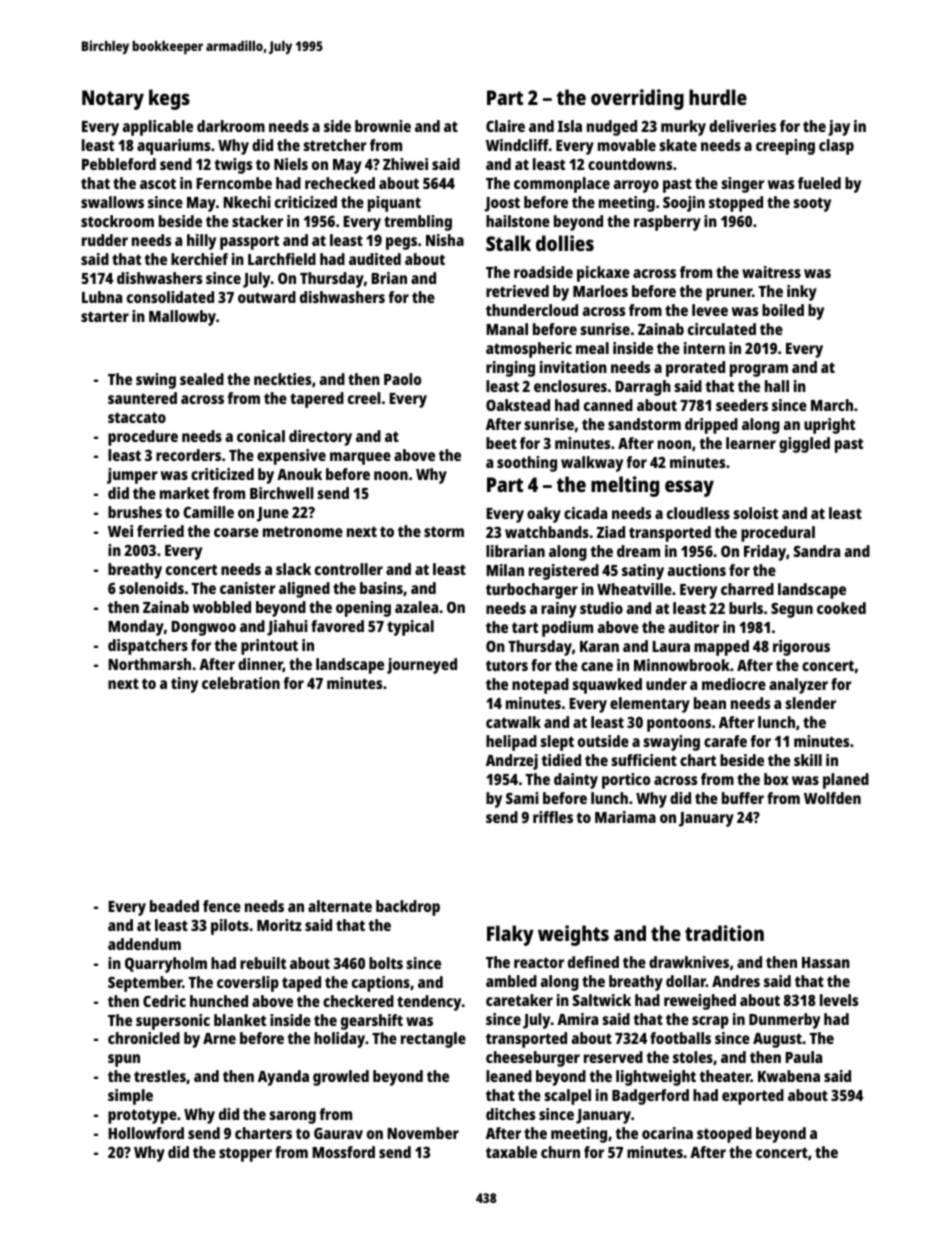 The width and height of the image is (952, 1233). I want to click on tutors, so click(507, 665).
